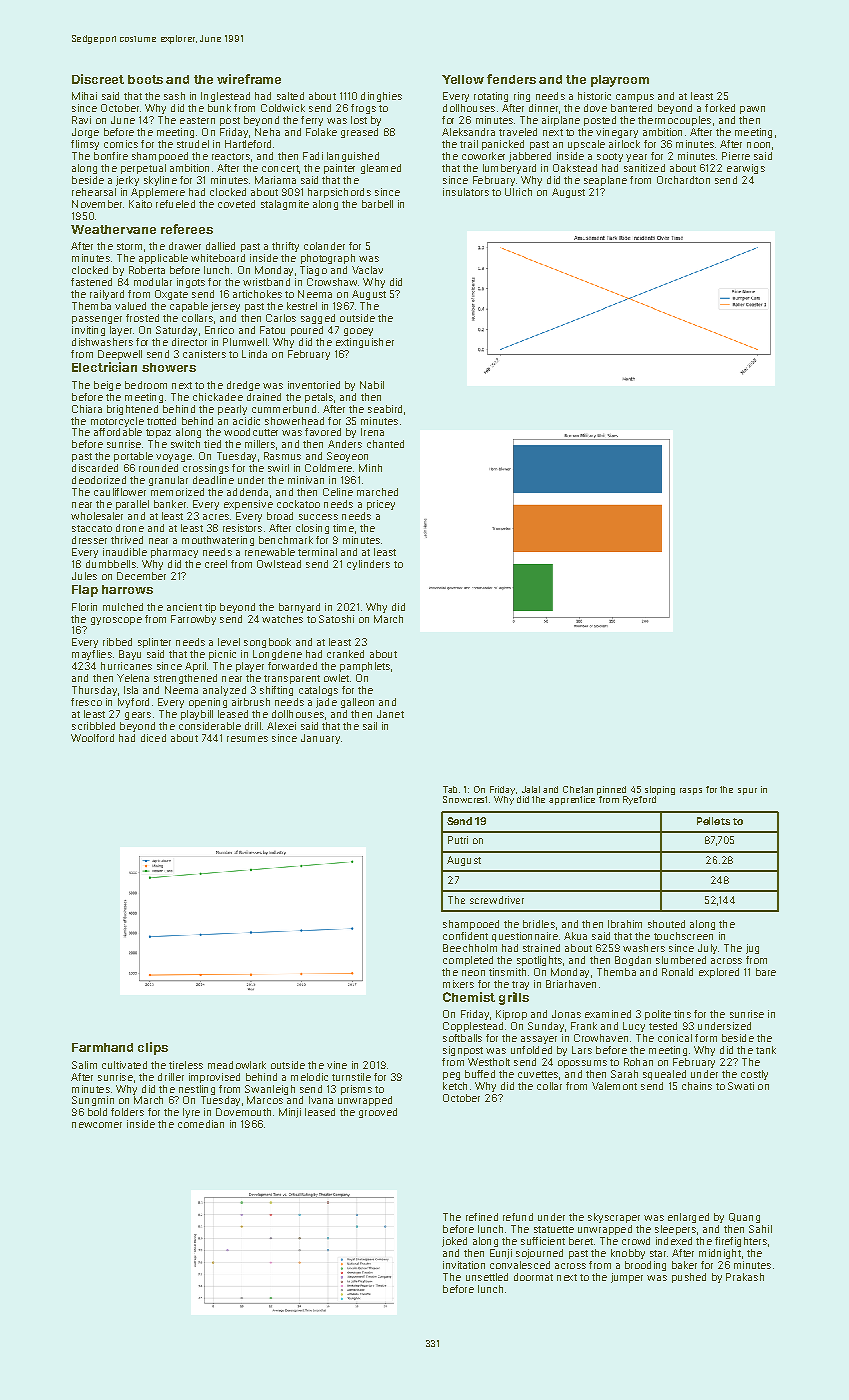 This image has height=1400, width=849. Describe the element at coordinates (381, 505) in the image. I see `pricey` at that location.
